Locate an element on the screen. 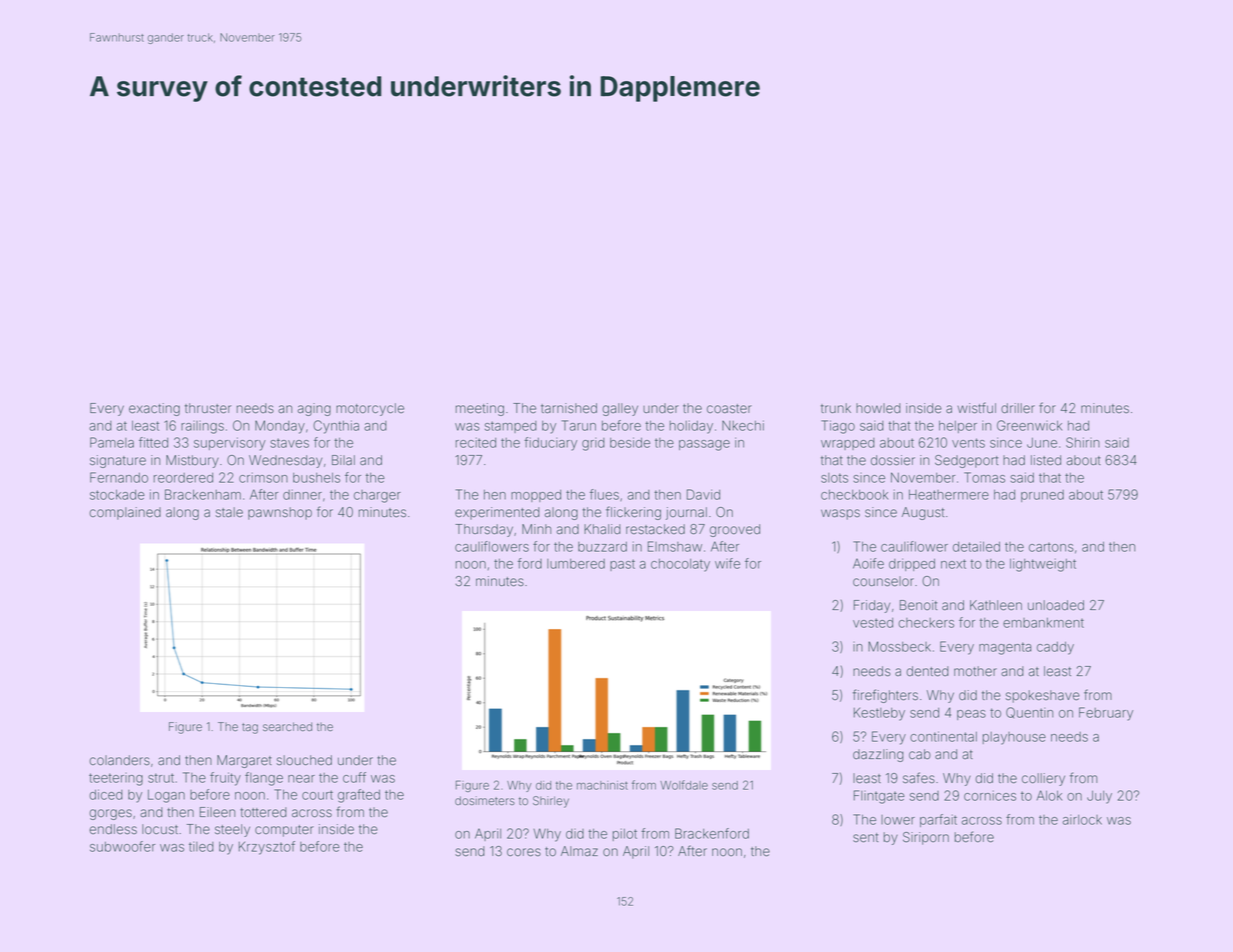  stamped is located at coordinates (511, 427).
